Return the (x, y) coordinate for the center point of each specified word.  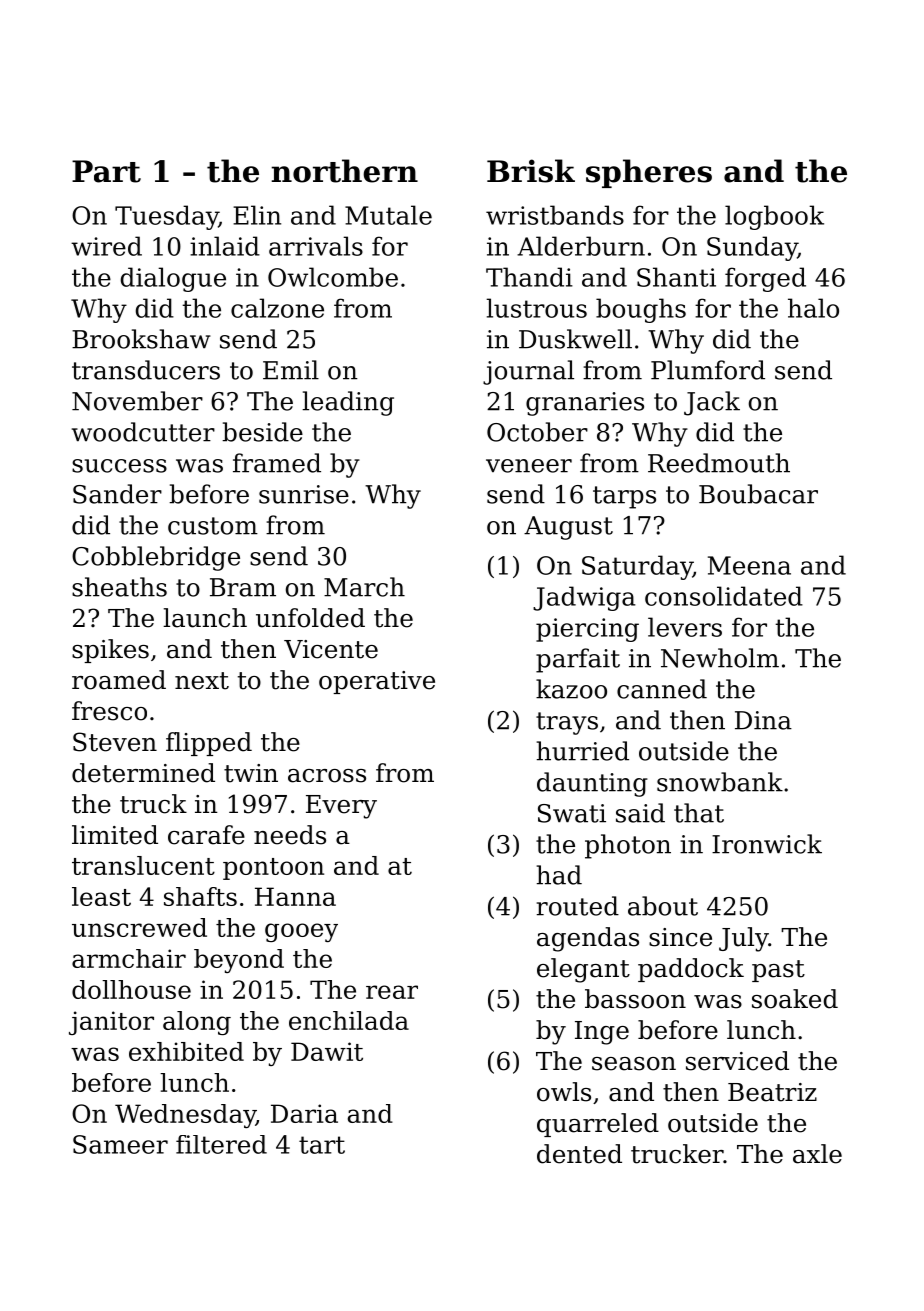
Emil (291, 370)
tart (322, 1145)
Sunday (752, 248)
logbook (774, 217)
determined (143, 773)
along (197, 1023)
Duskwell (575, 339)
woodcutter (143, 432)
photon (628, 846)
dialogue (173, 279)
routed (578, 906)
